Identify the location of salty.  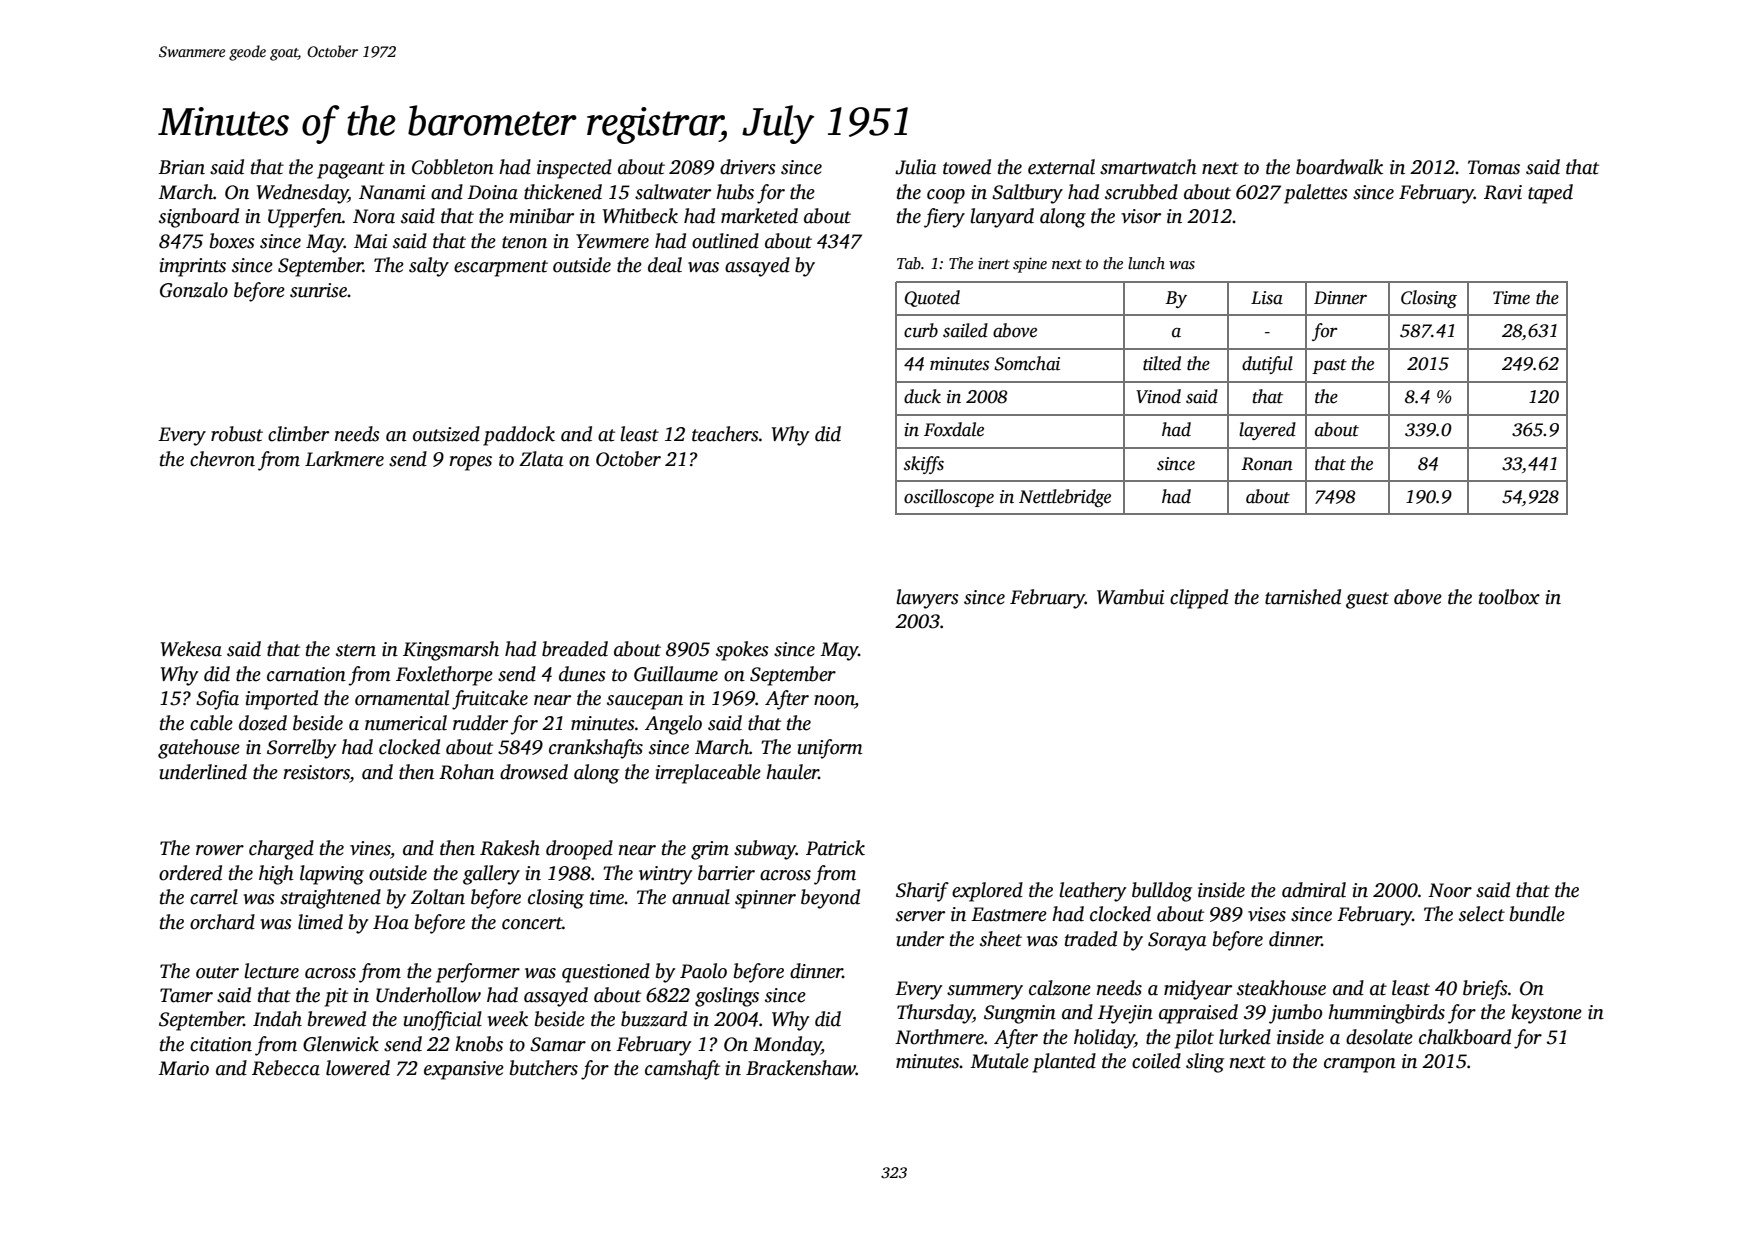
(429, 267).
